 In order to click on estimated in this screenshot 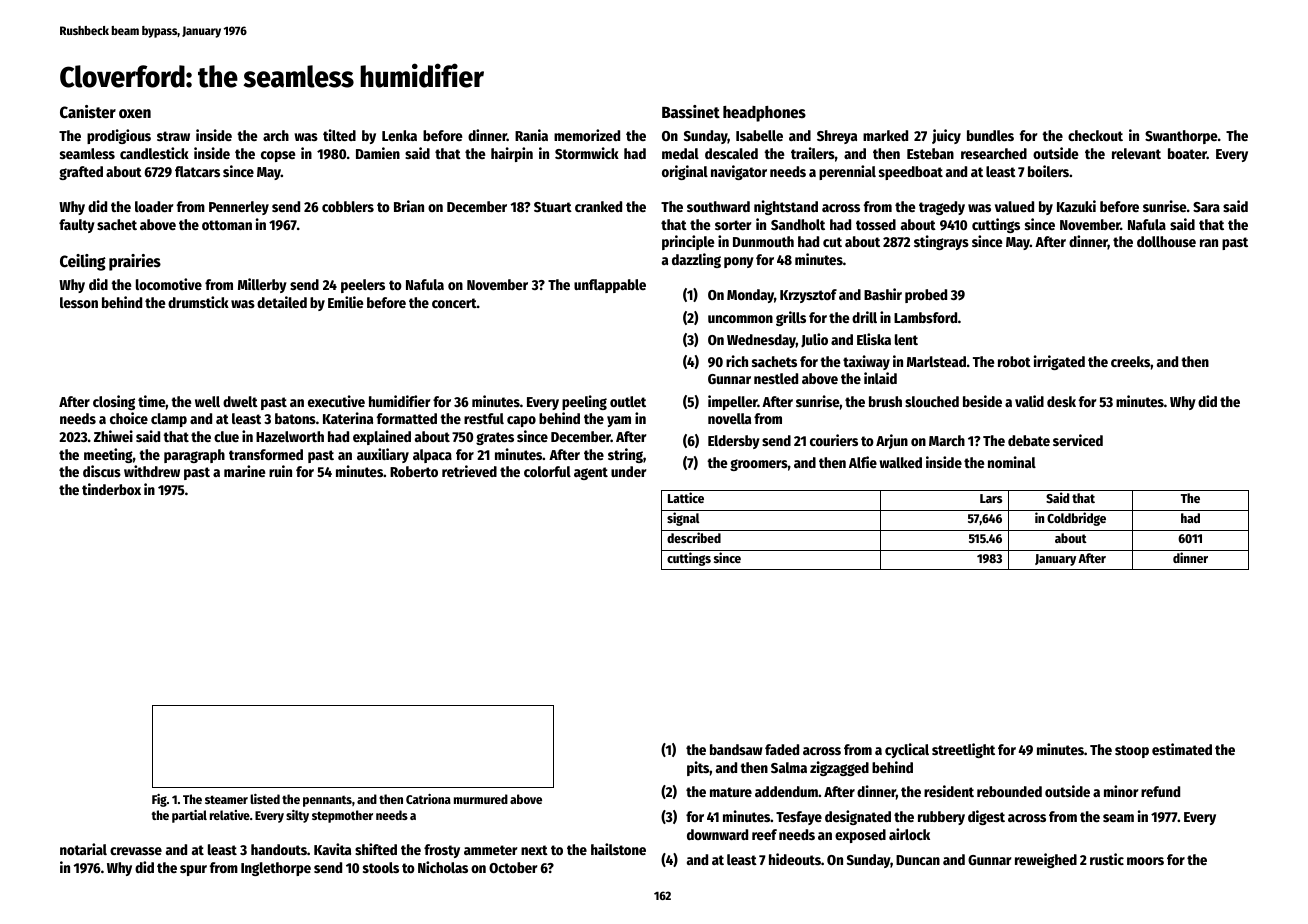, I will do `click(1182, 749)`.
